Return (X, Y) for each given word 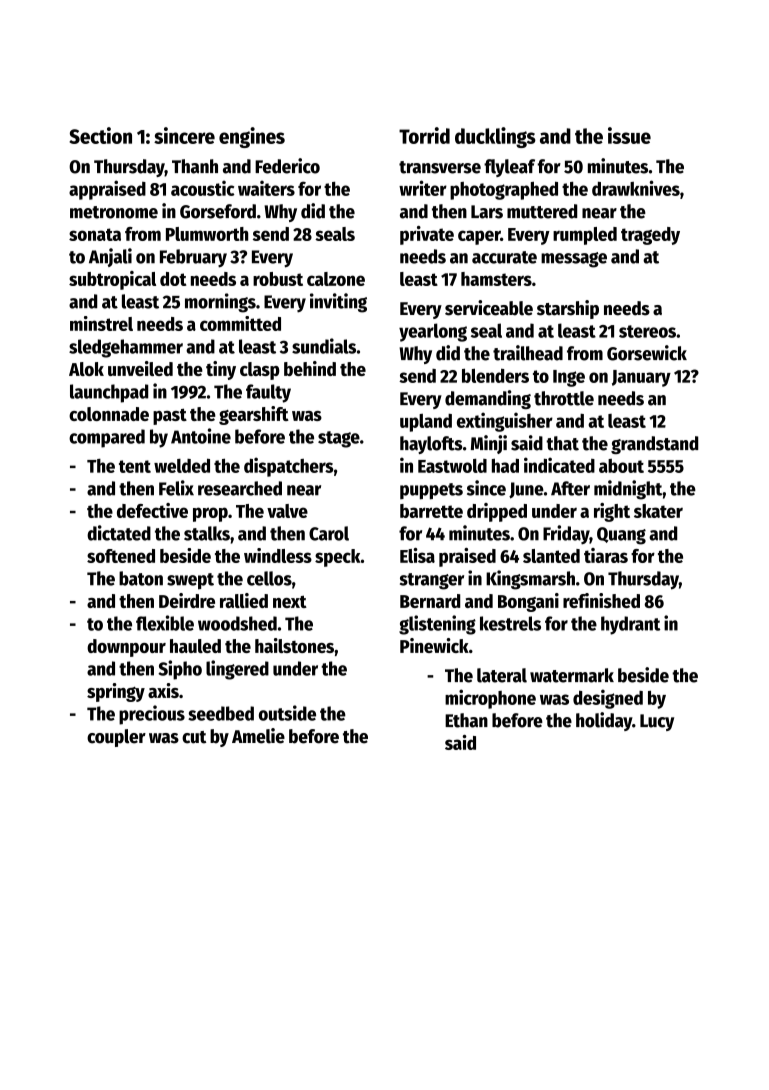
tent (135, 466)
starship (568, 309)
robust (278, 279)
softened (121, 556)
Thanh (195, 166)
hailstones (294, 645)
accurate (504, 257)
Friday (566, 535)
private (427, 235)
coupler (116, 738)
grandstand (654, 445)
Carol (329, 533)
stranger (432, 581)
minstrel (101, 323)
